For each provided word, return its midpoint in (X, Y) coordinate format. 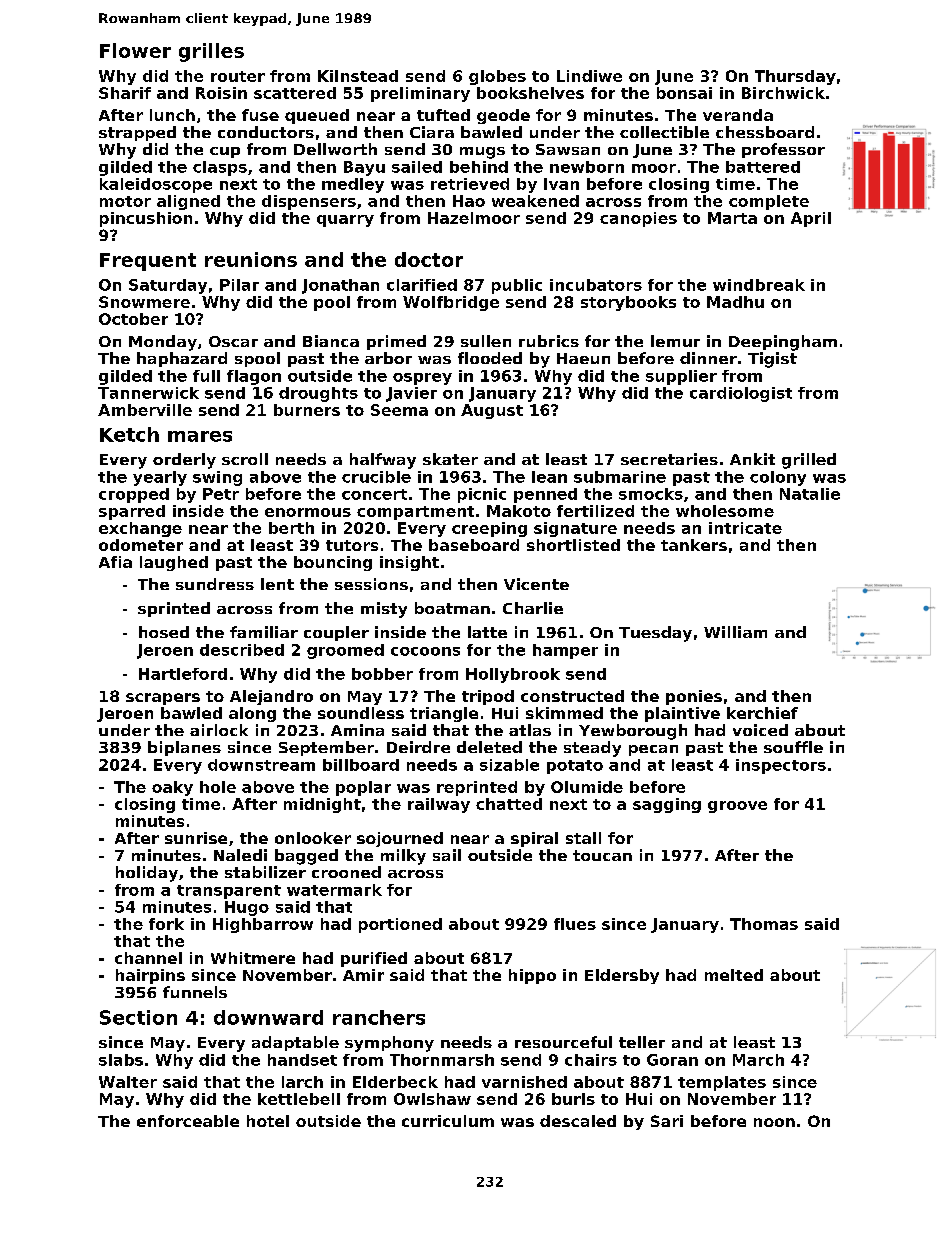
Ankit (752, 459)
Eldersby (622, 976)
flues (575, 924)
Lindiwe (589, 76)
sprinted (174, 609)
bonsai (684, 93)
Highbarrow (263, 925)
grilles (211, 52)
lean (549, 477)
